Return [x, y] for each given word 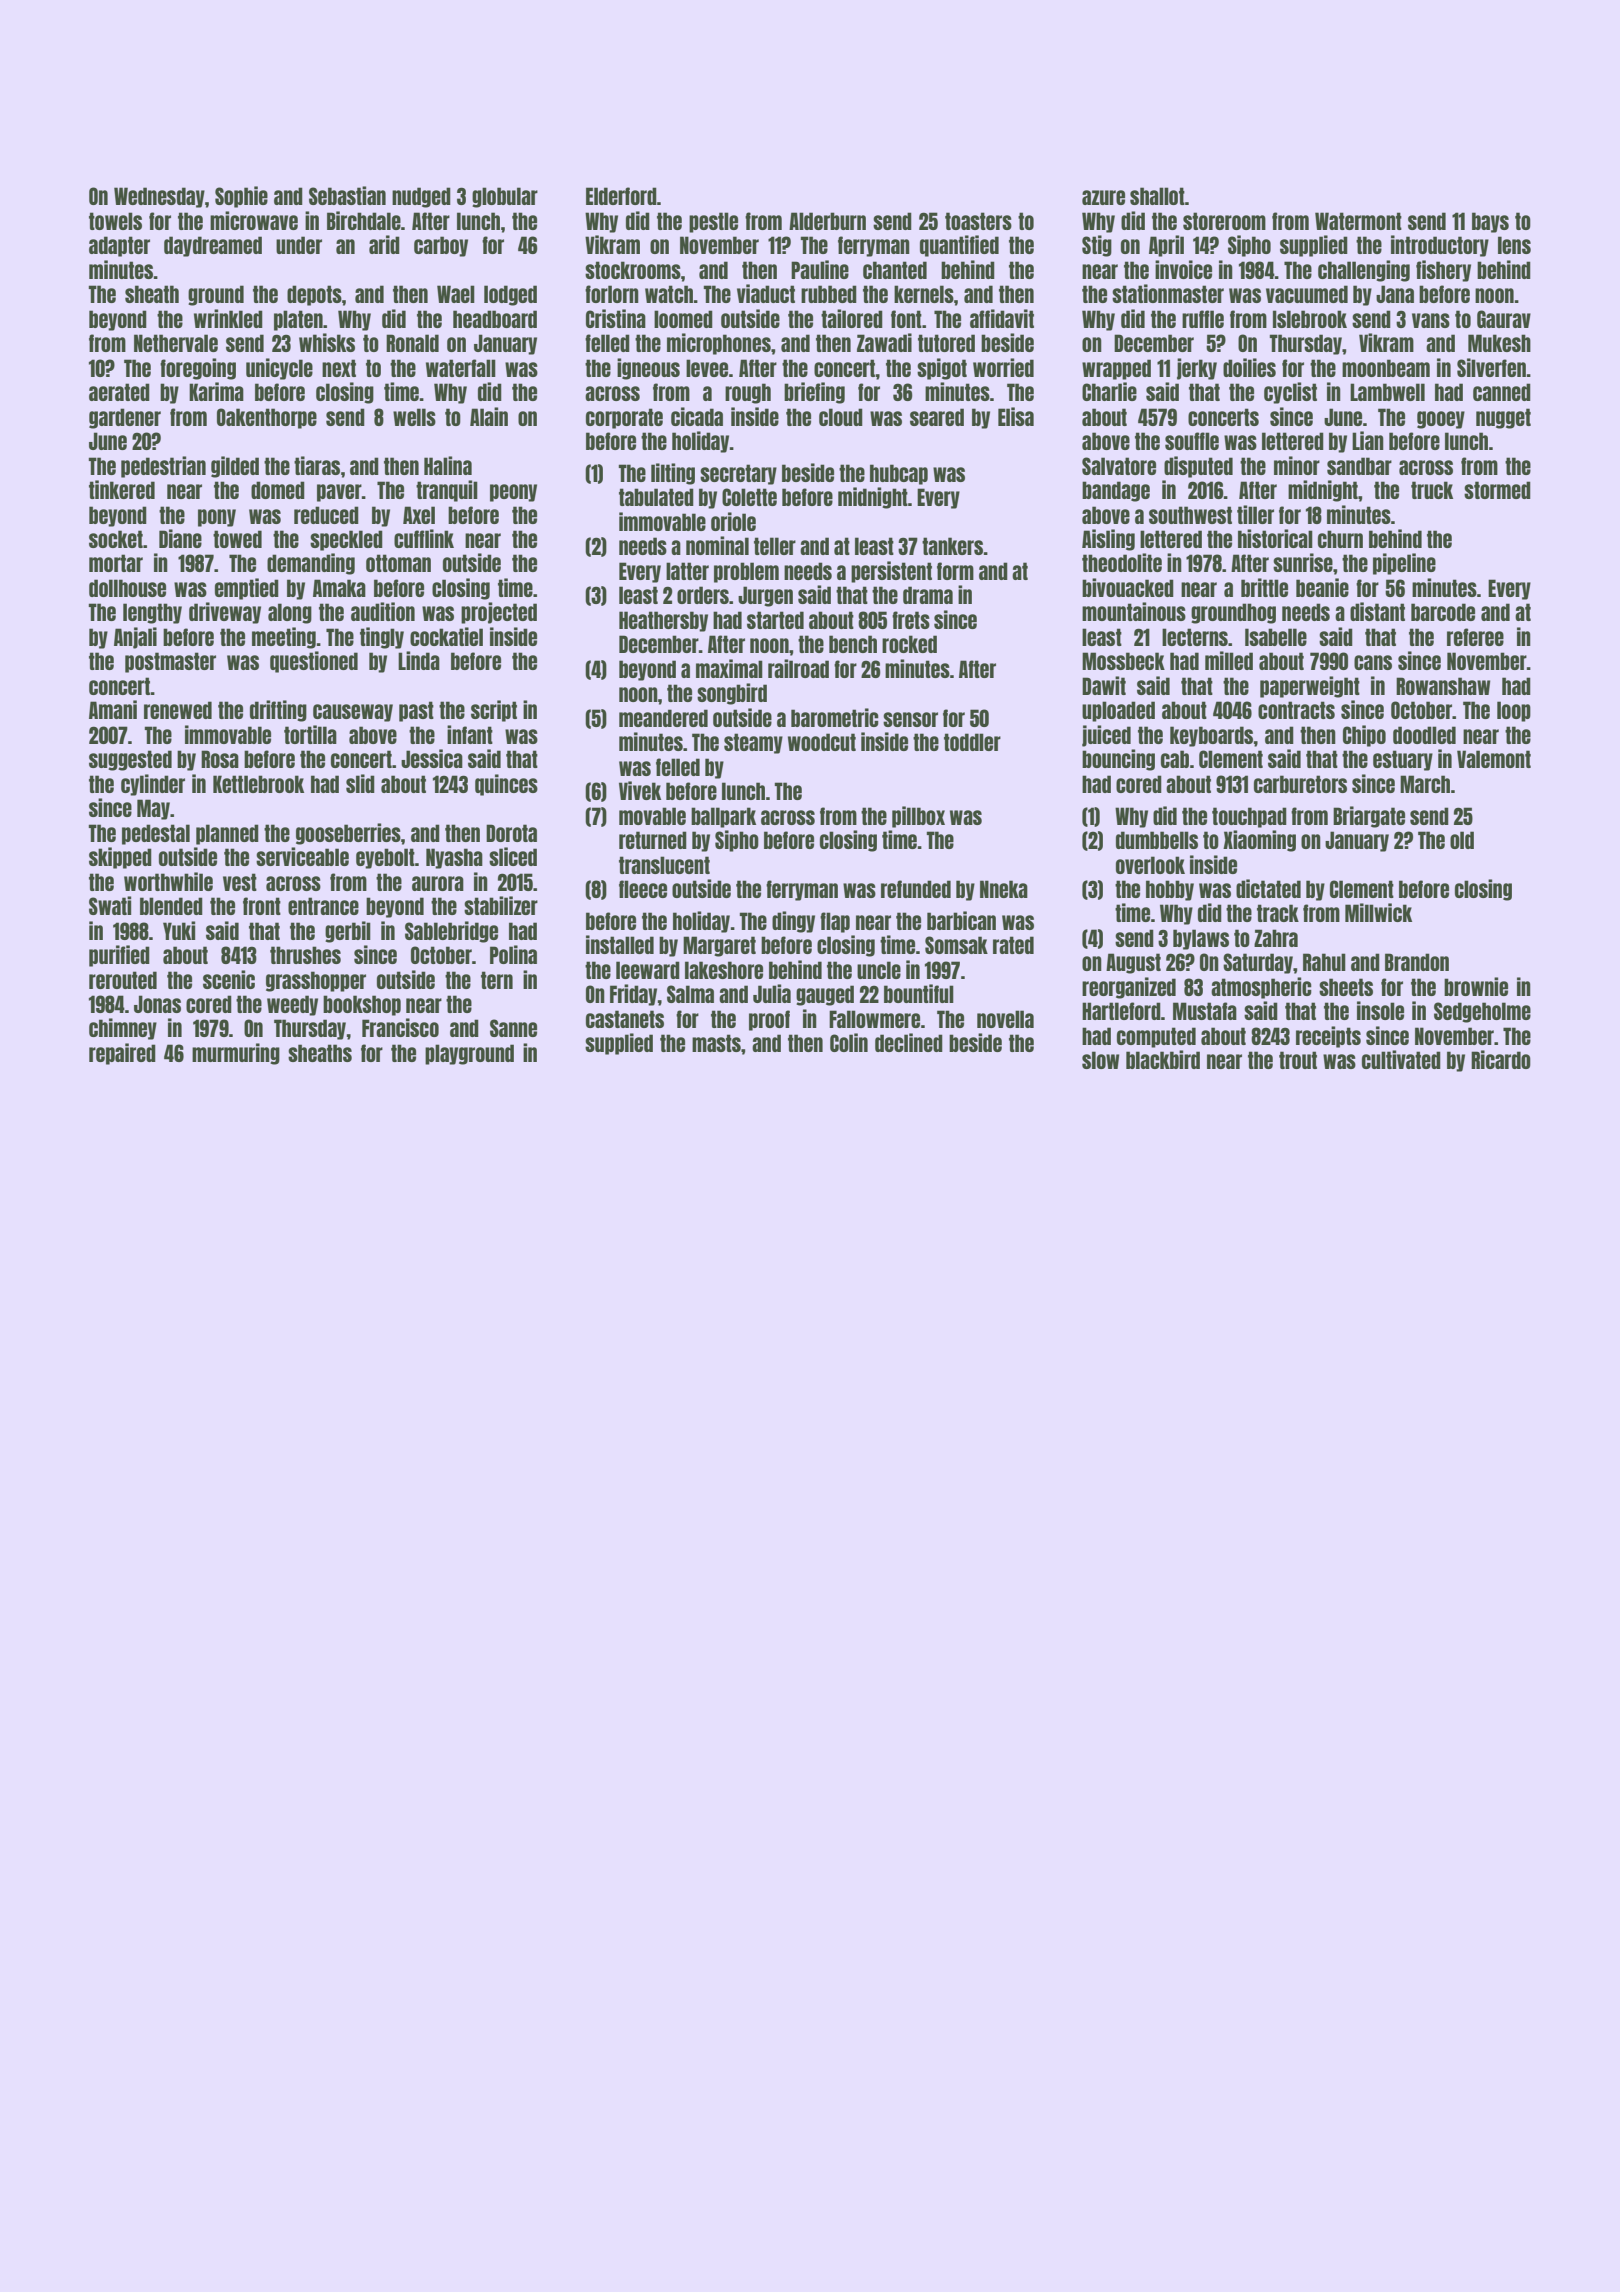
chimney [123, 1029]
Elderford [621, 196]
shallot [1157, 196]
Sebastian [347, 195]
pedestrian [163, 467]
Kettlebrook [258, 784]
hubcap [899, 474]
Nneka [1004, 889]
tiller [1255, 514]
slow [1100, 1060]
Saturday [1258, 963]
